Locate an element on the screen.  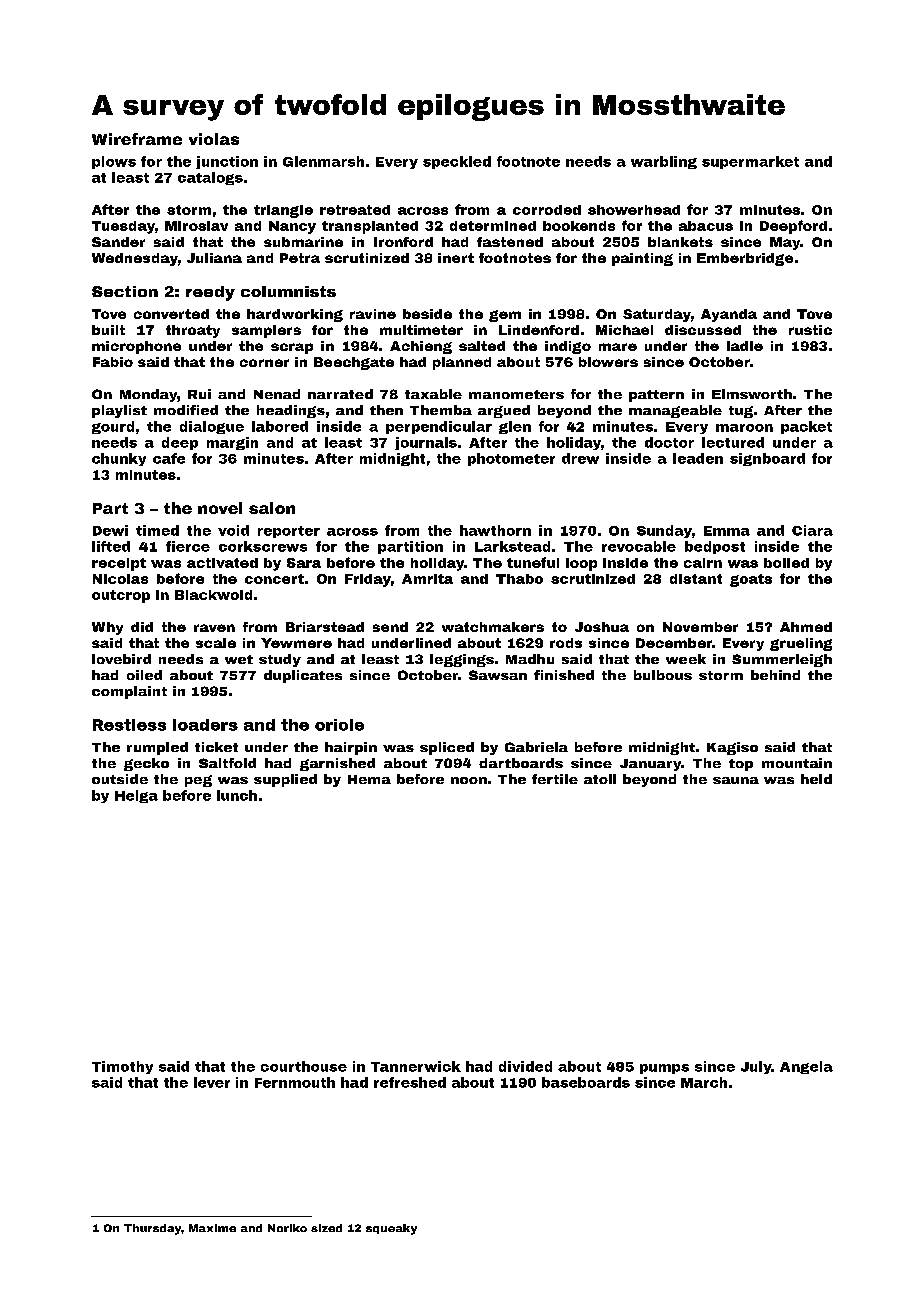
Restless is located at coordinates (129, 725).
